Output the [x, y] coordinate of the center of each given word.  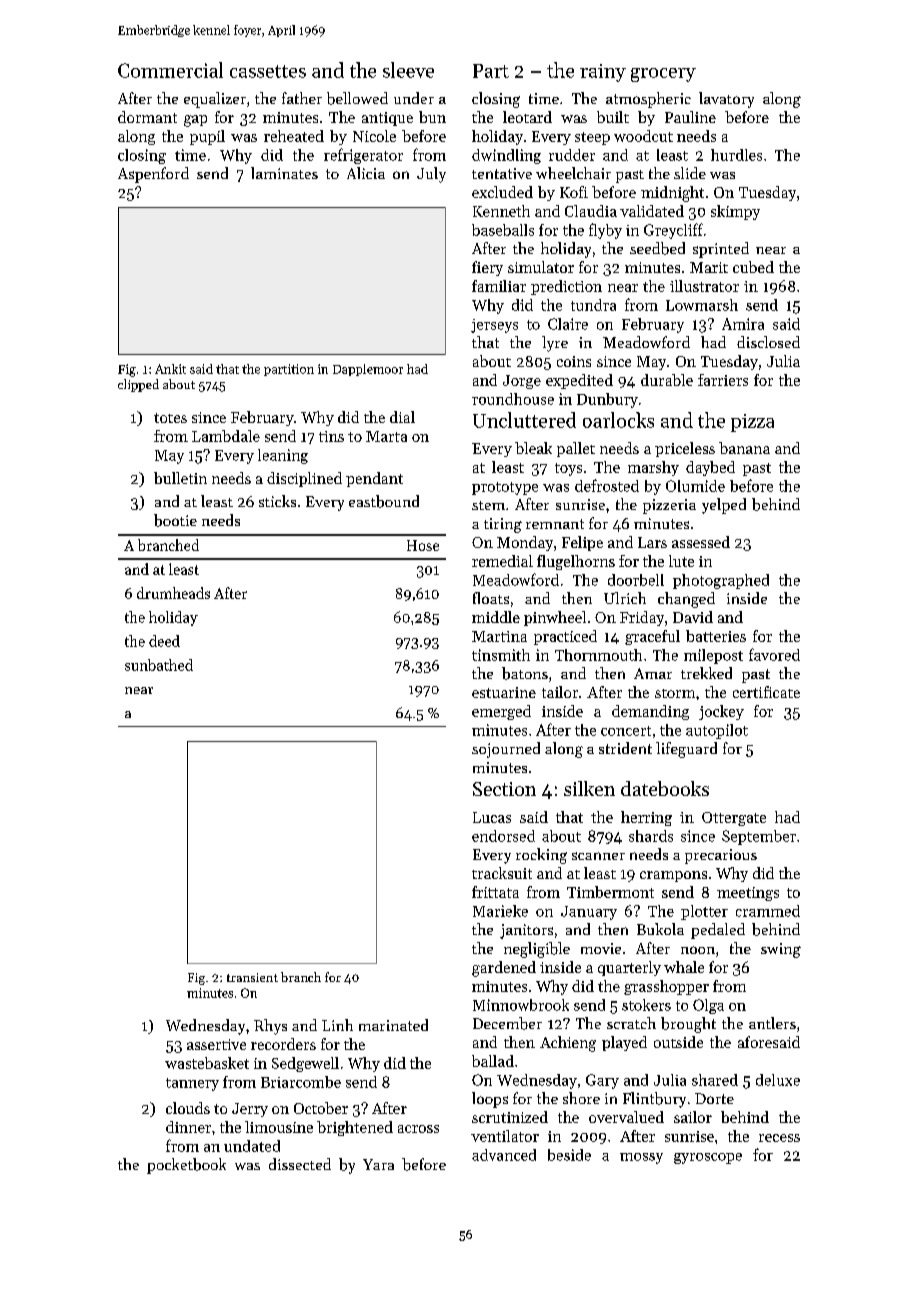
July [431, 175]
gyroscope [708, 1158]
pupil [207, 137]
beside [569, 1155]
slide [690, 173]
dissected [300, 1164]
